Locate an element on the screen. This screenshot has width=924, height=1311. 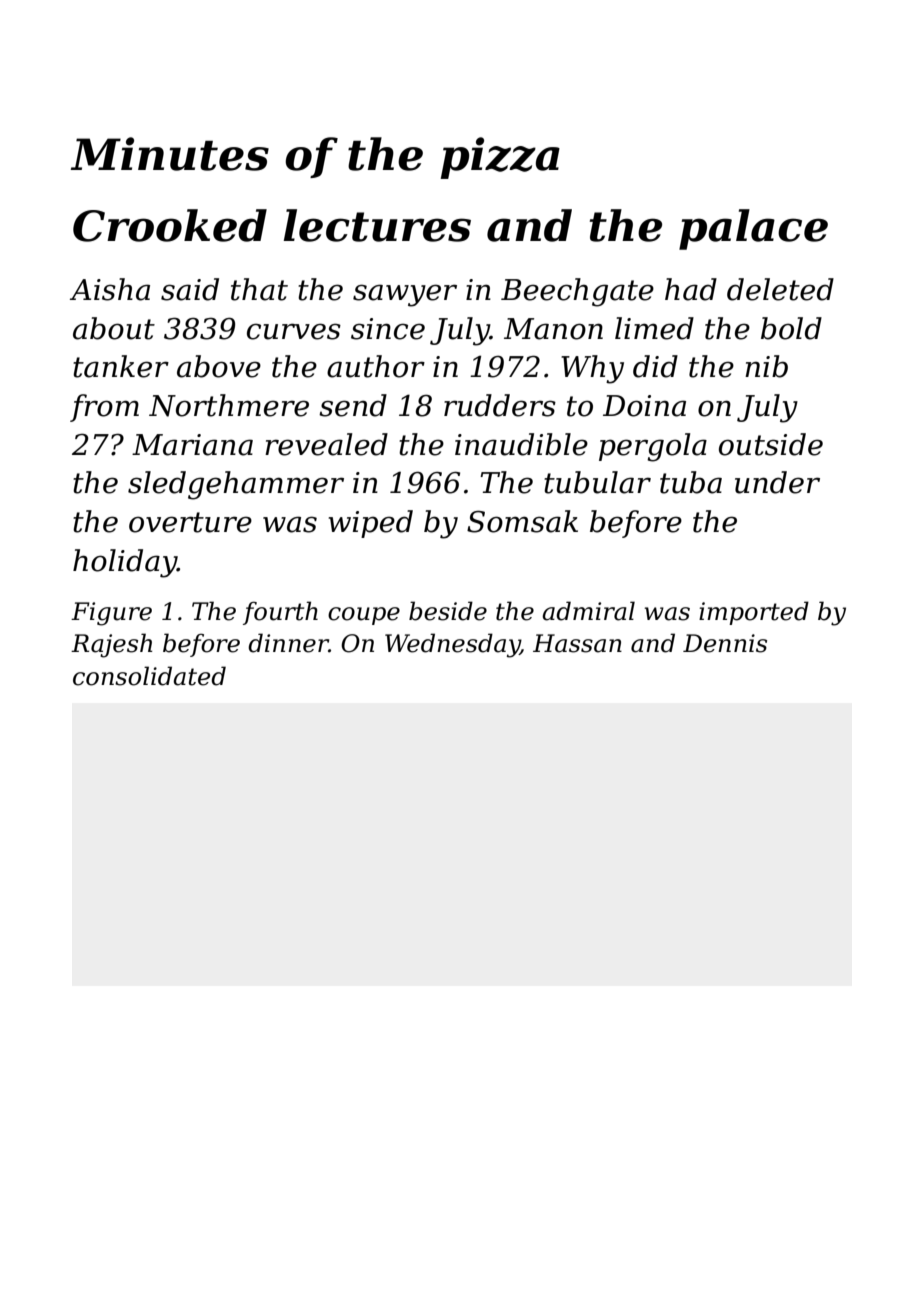
Northmere is located at coordinates (229, 405).
